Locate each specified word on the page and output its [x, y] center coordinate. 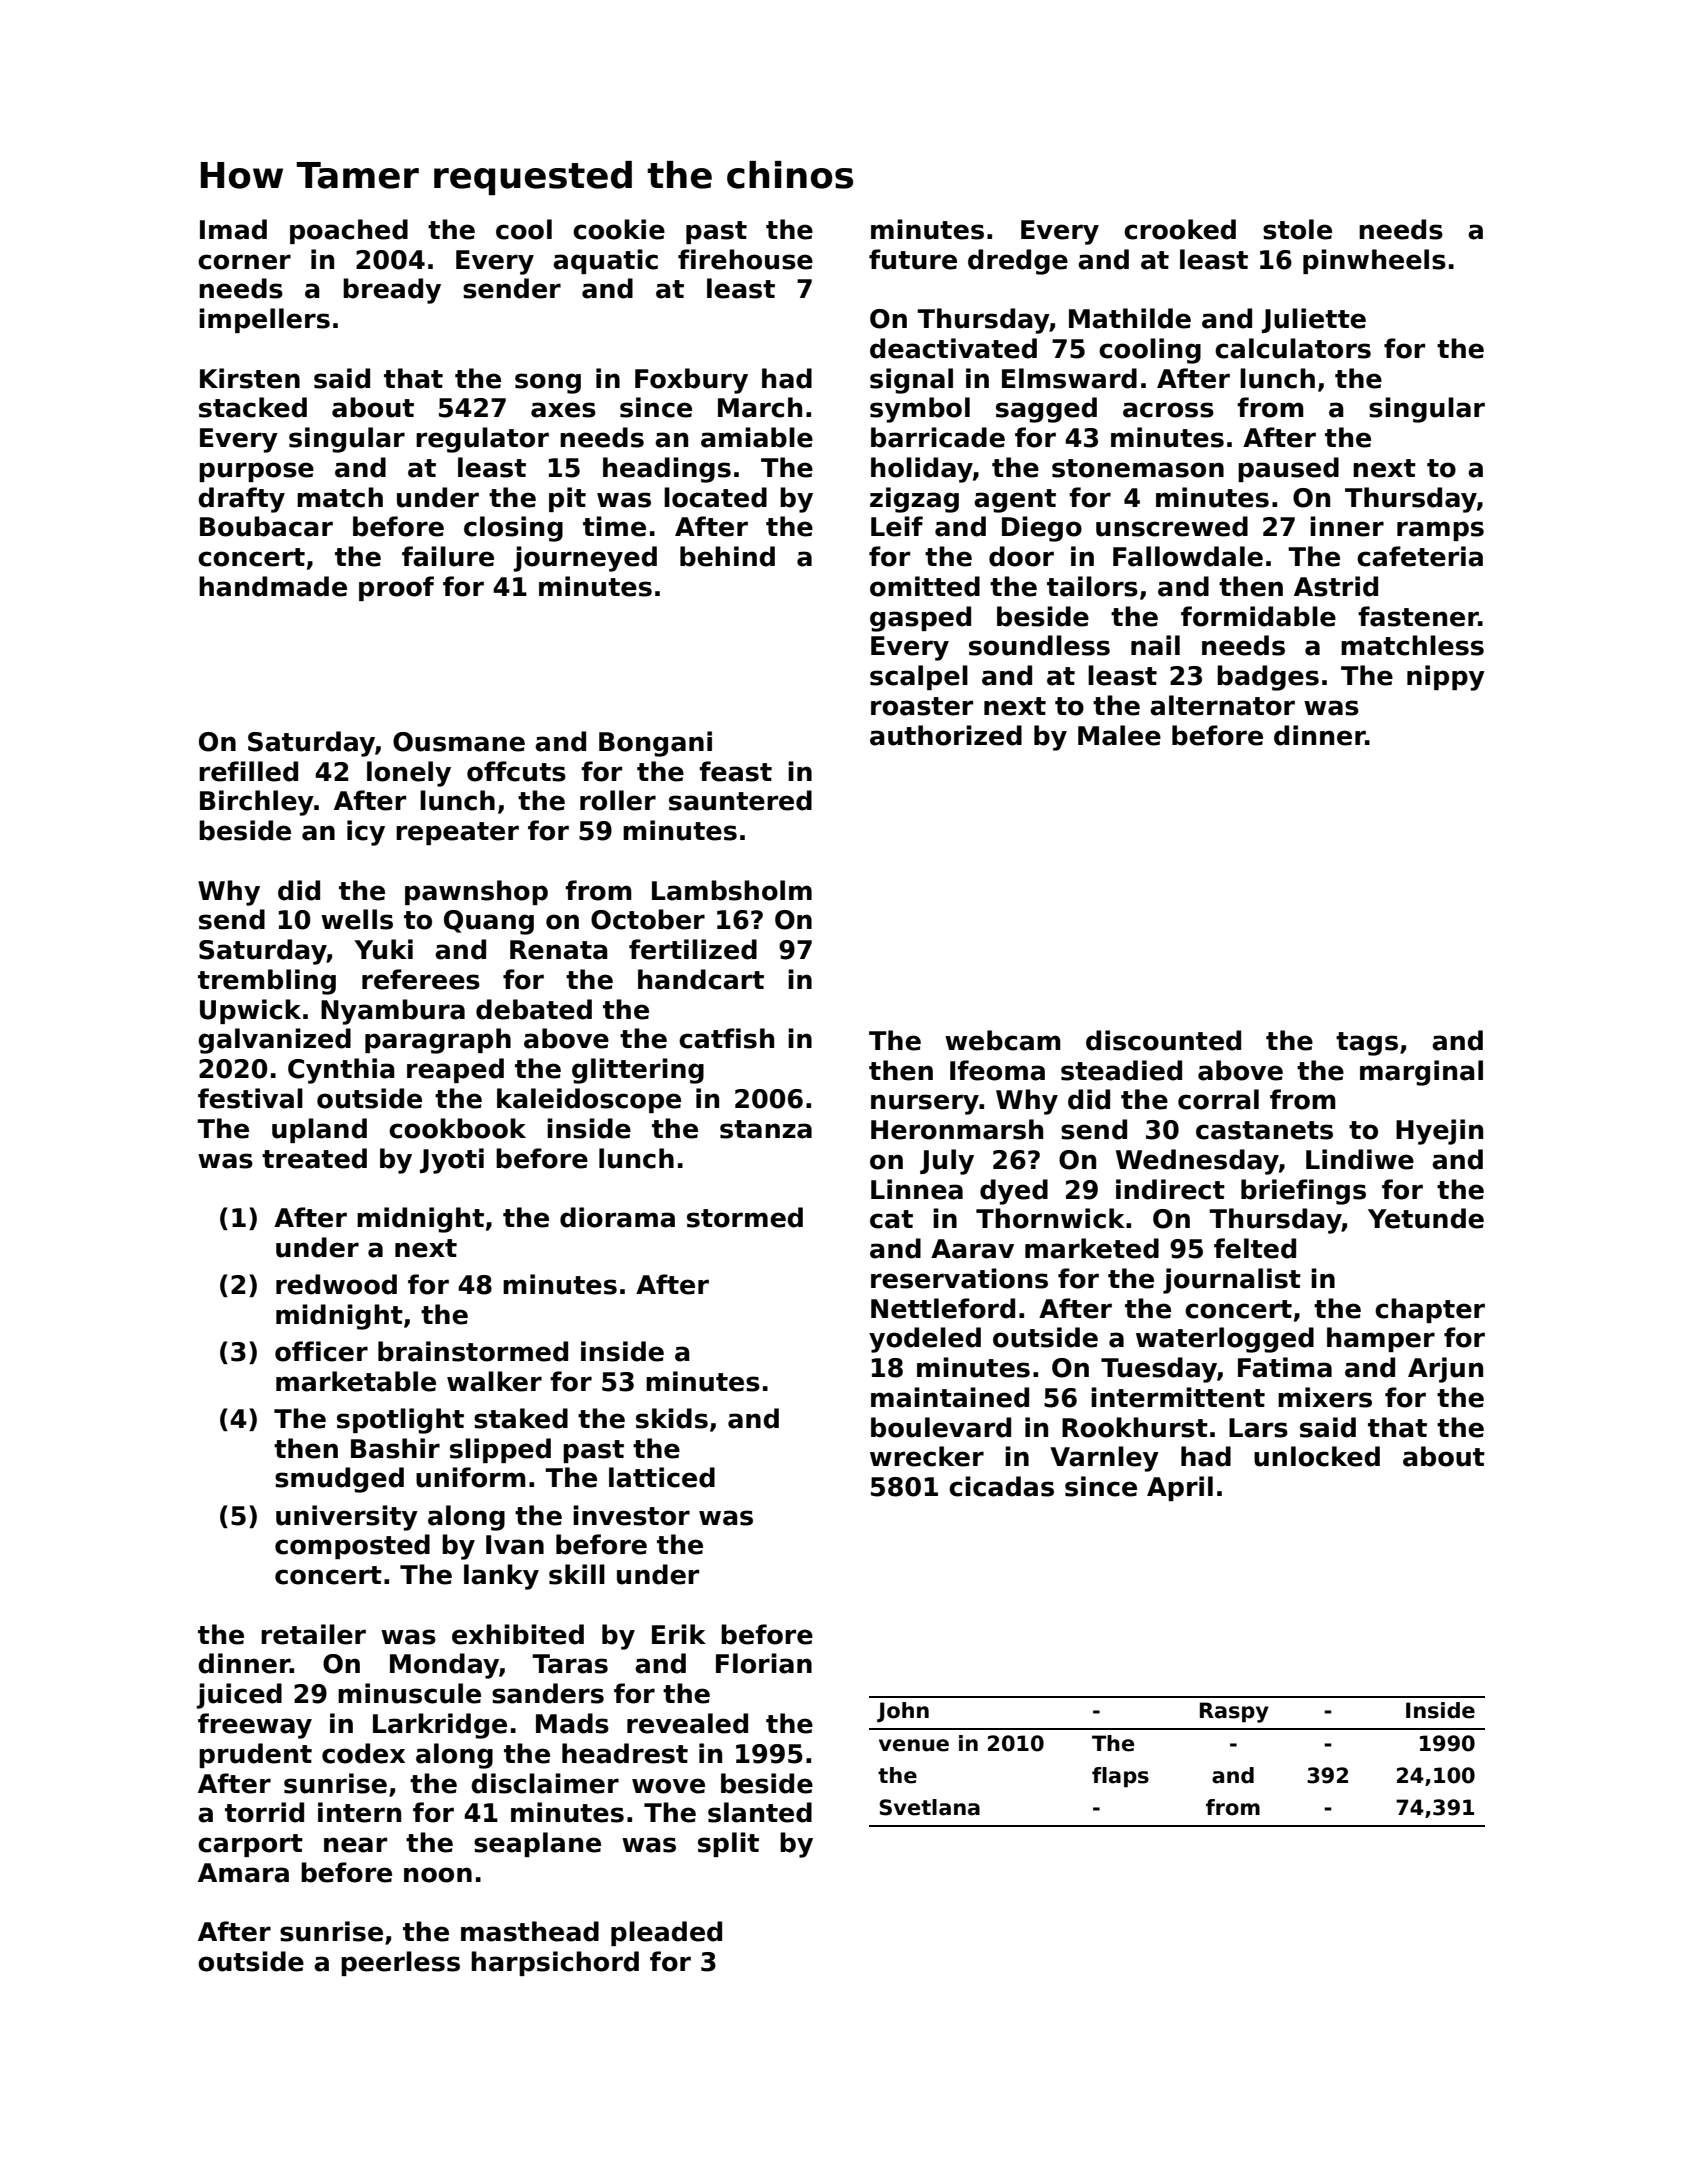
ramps [1440, 531]
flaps [1120, 1777]
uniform [471, 1477]
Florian [764, 1663]
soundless [1039, 645]
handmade [273, 586]
